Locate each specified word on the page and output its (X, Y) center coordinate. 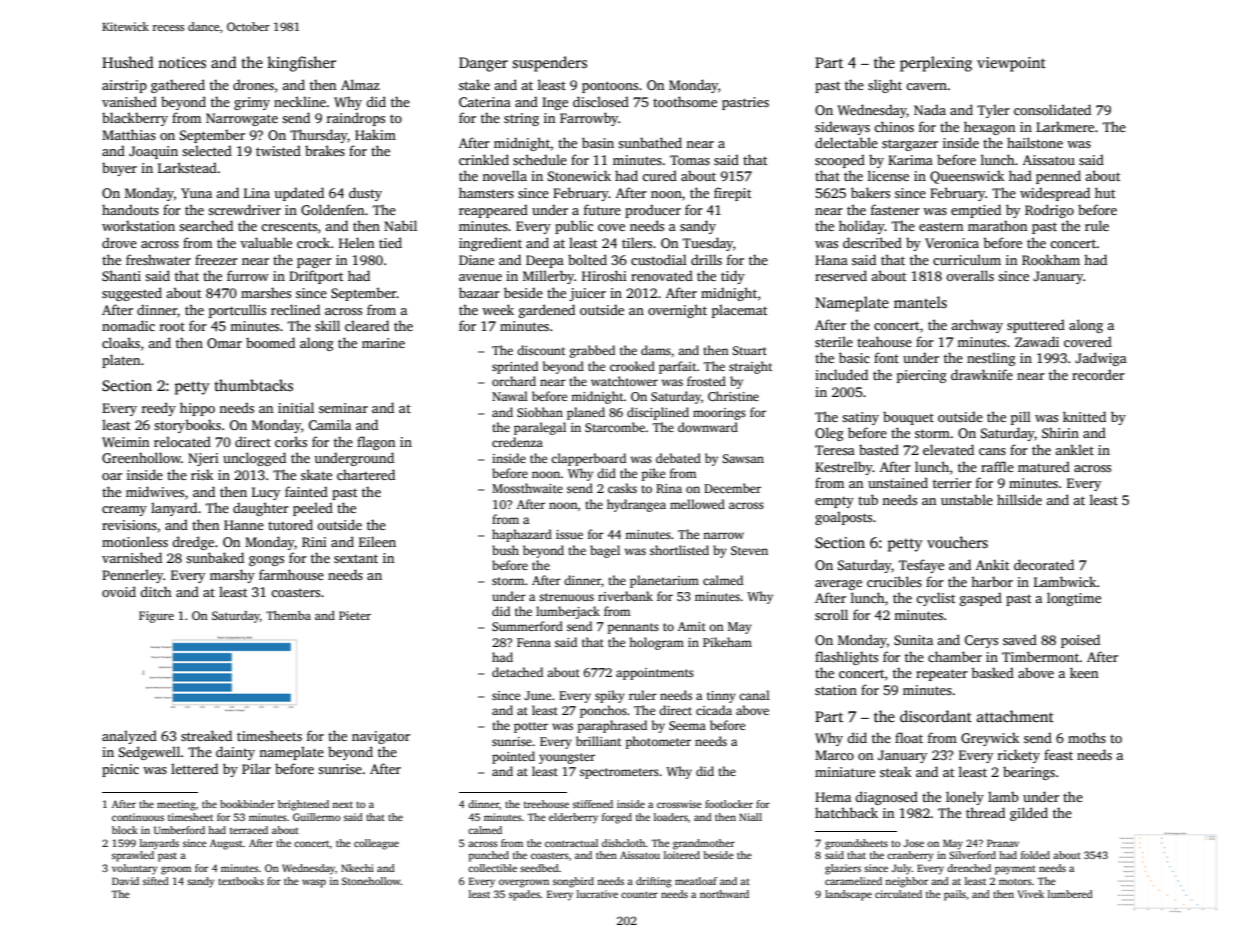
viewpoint (1011, 64)
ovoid (119, 591)
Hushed (128, 62)
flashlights (846, 658)
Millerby (549, 277)
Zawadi (1037, 341)
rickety (1019, 756)
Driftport (316, 277)
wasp (314, 883)
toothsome (685, 101)
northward (724, 894)
